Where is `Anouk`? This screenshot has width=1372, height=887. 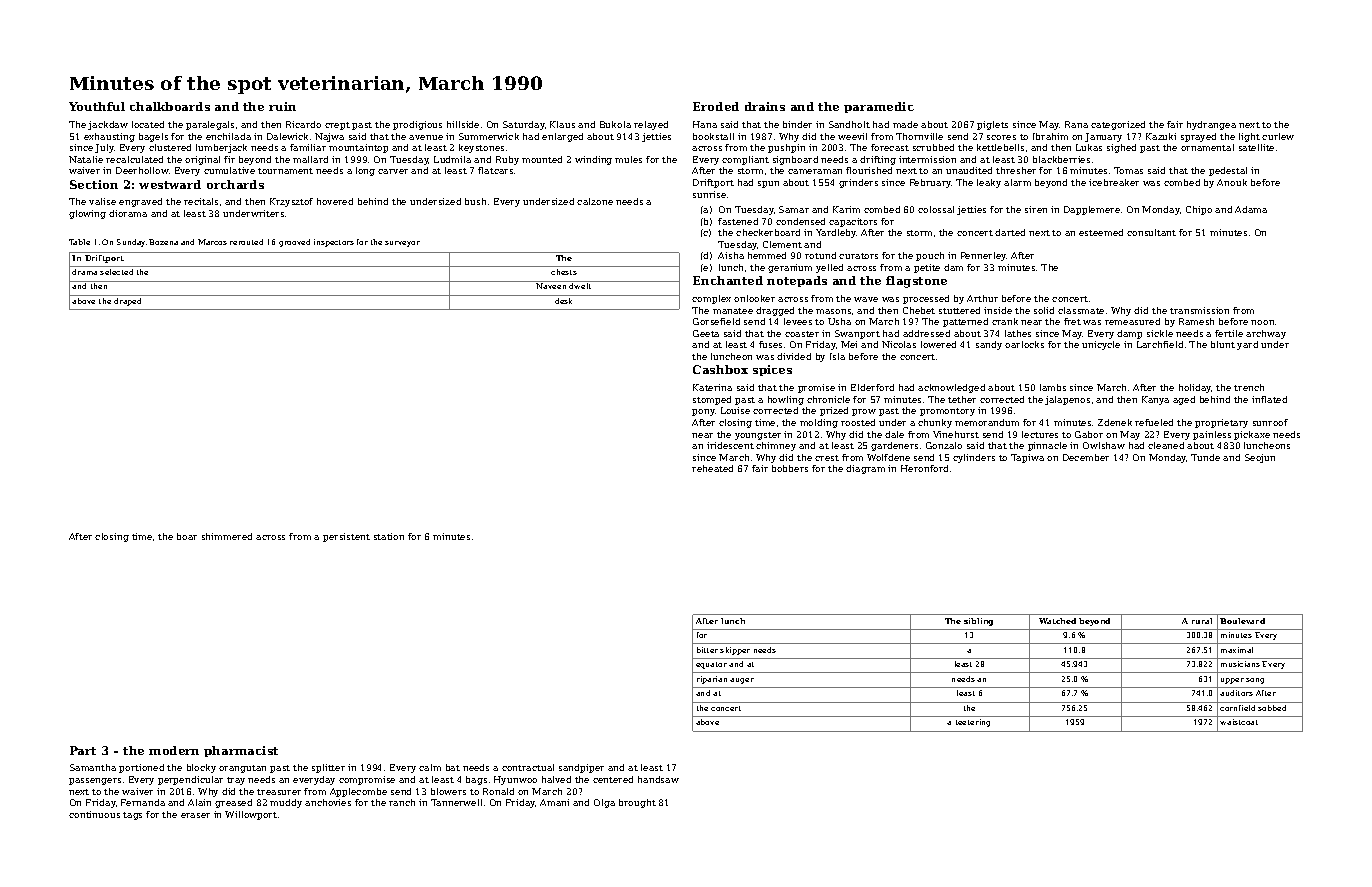 Anouk is located at coordinates (1232, 182).
